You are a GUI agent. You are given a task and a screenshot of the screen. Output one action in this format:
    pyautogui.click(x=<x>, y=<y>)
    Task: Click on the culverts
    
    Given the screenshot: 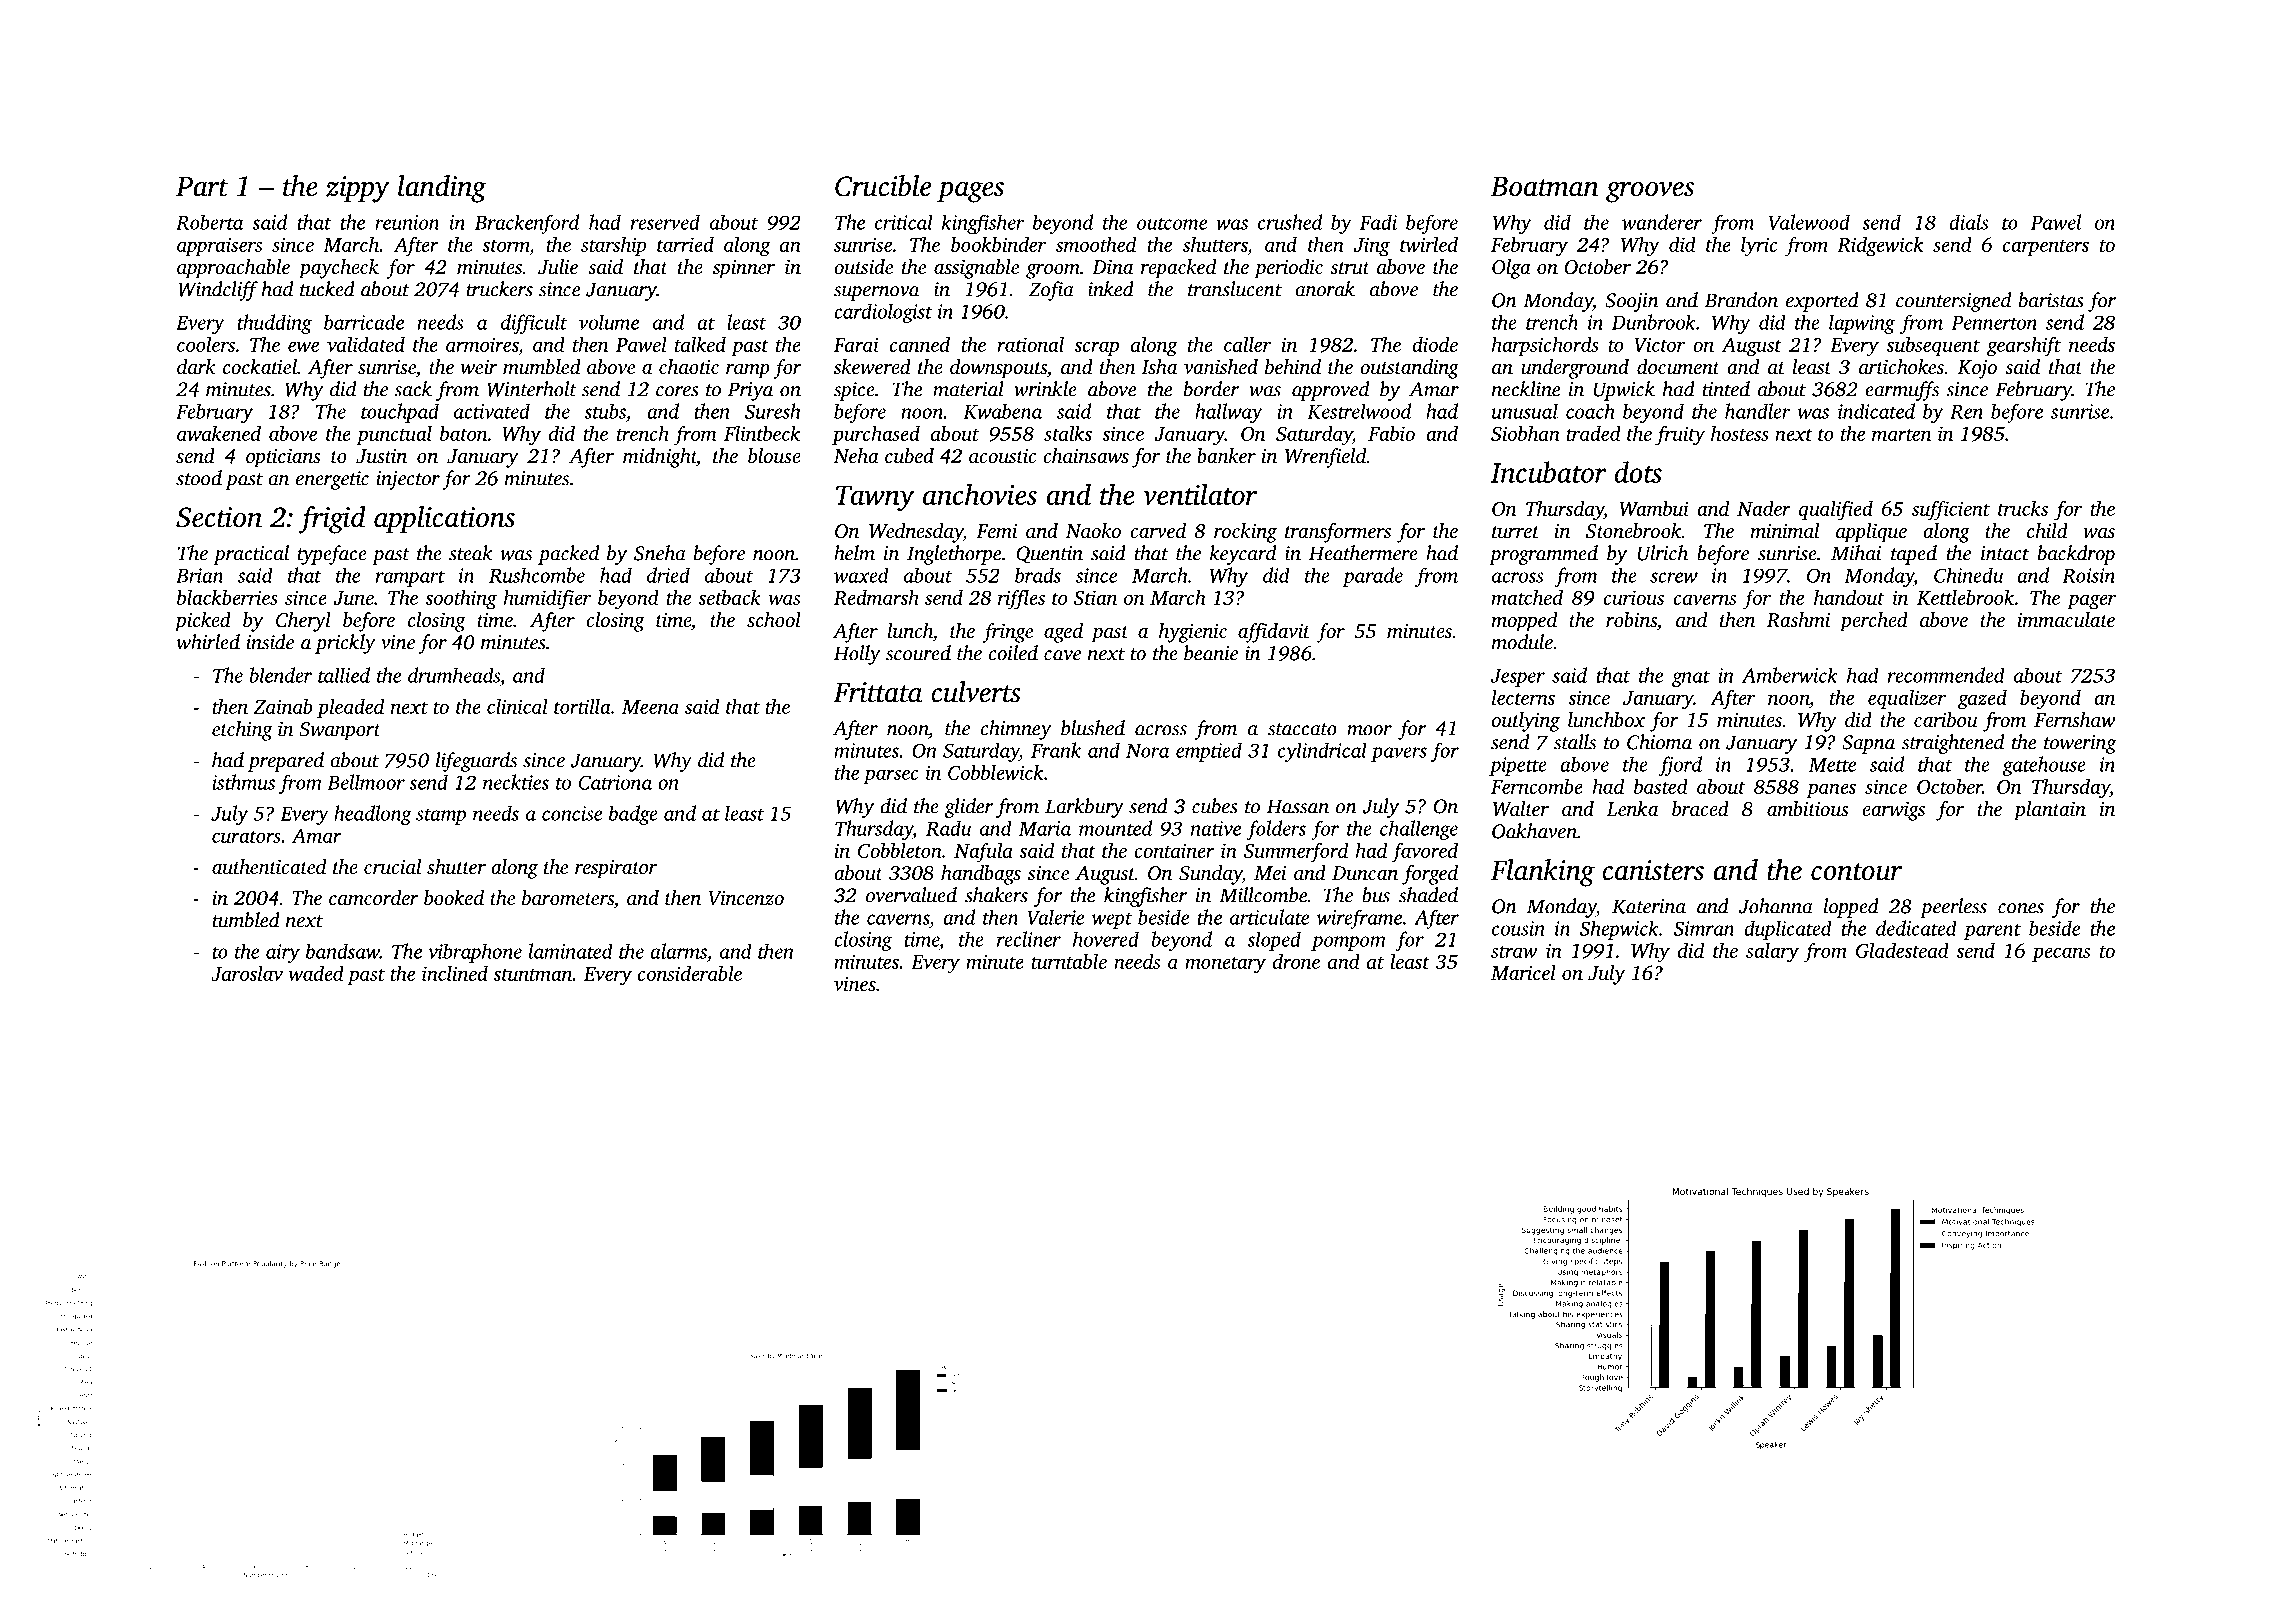 What is the action you would take?
    pyautogui.click(x=975, y=692)
